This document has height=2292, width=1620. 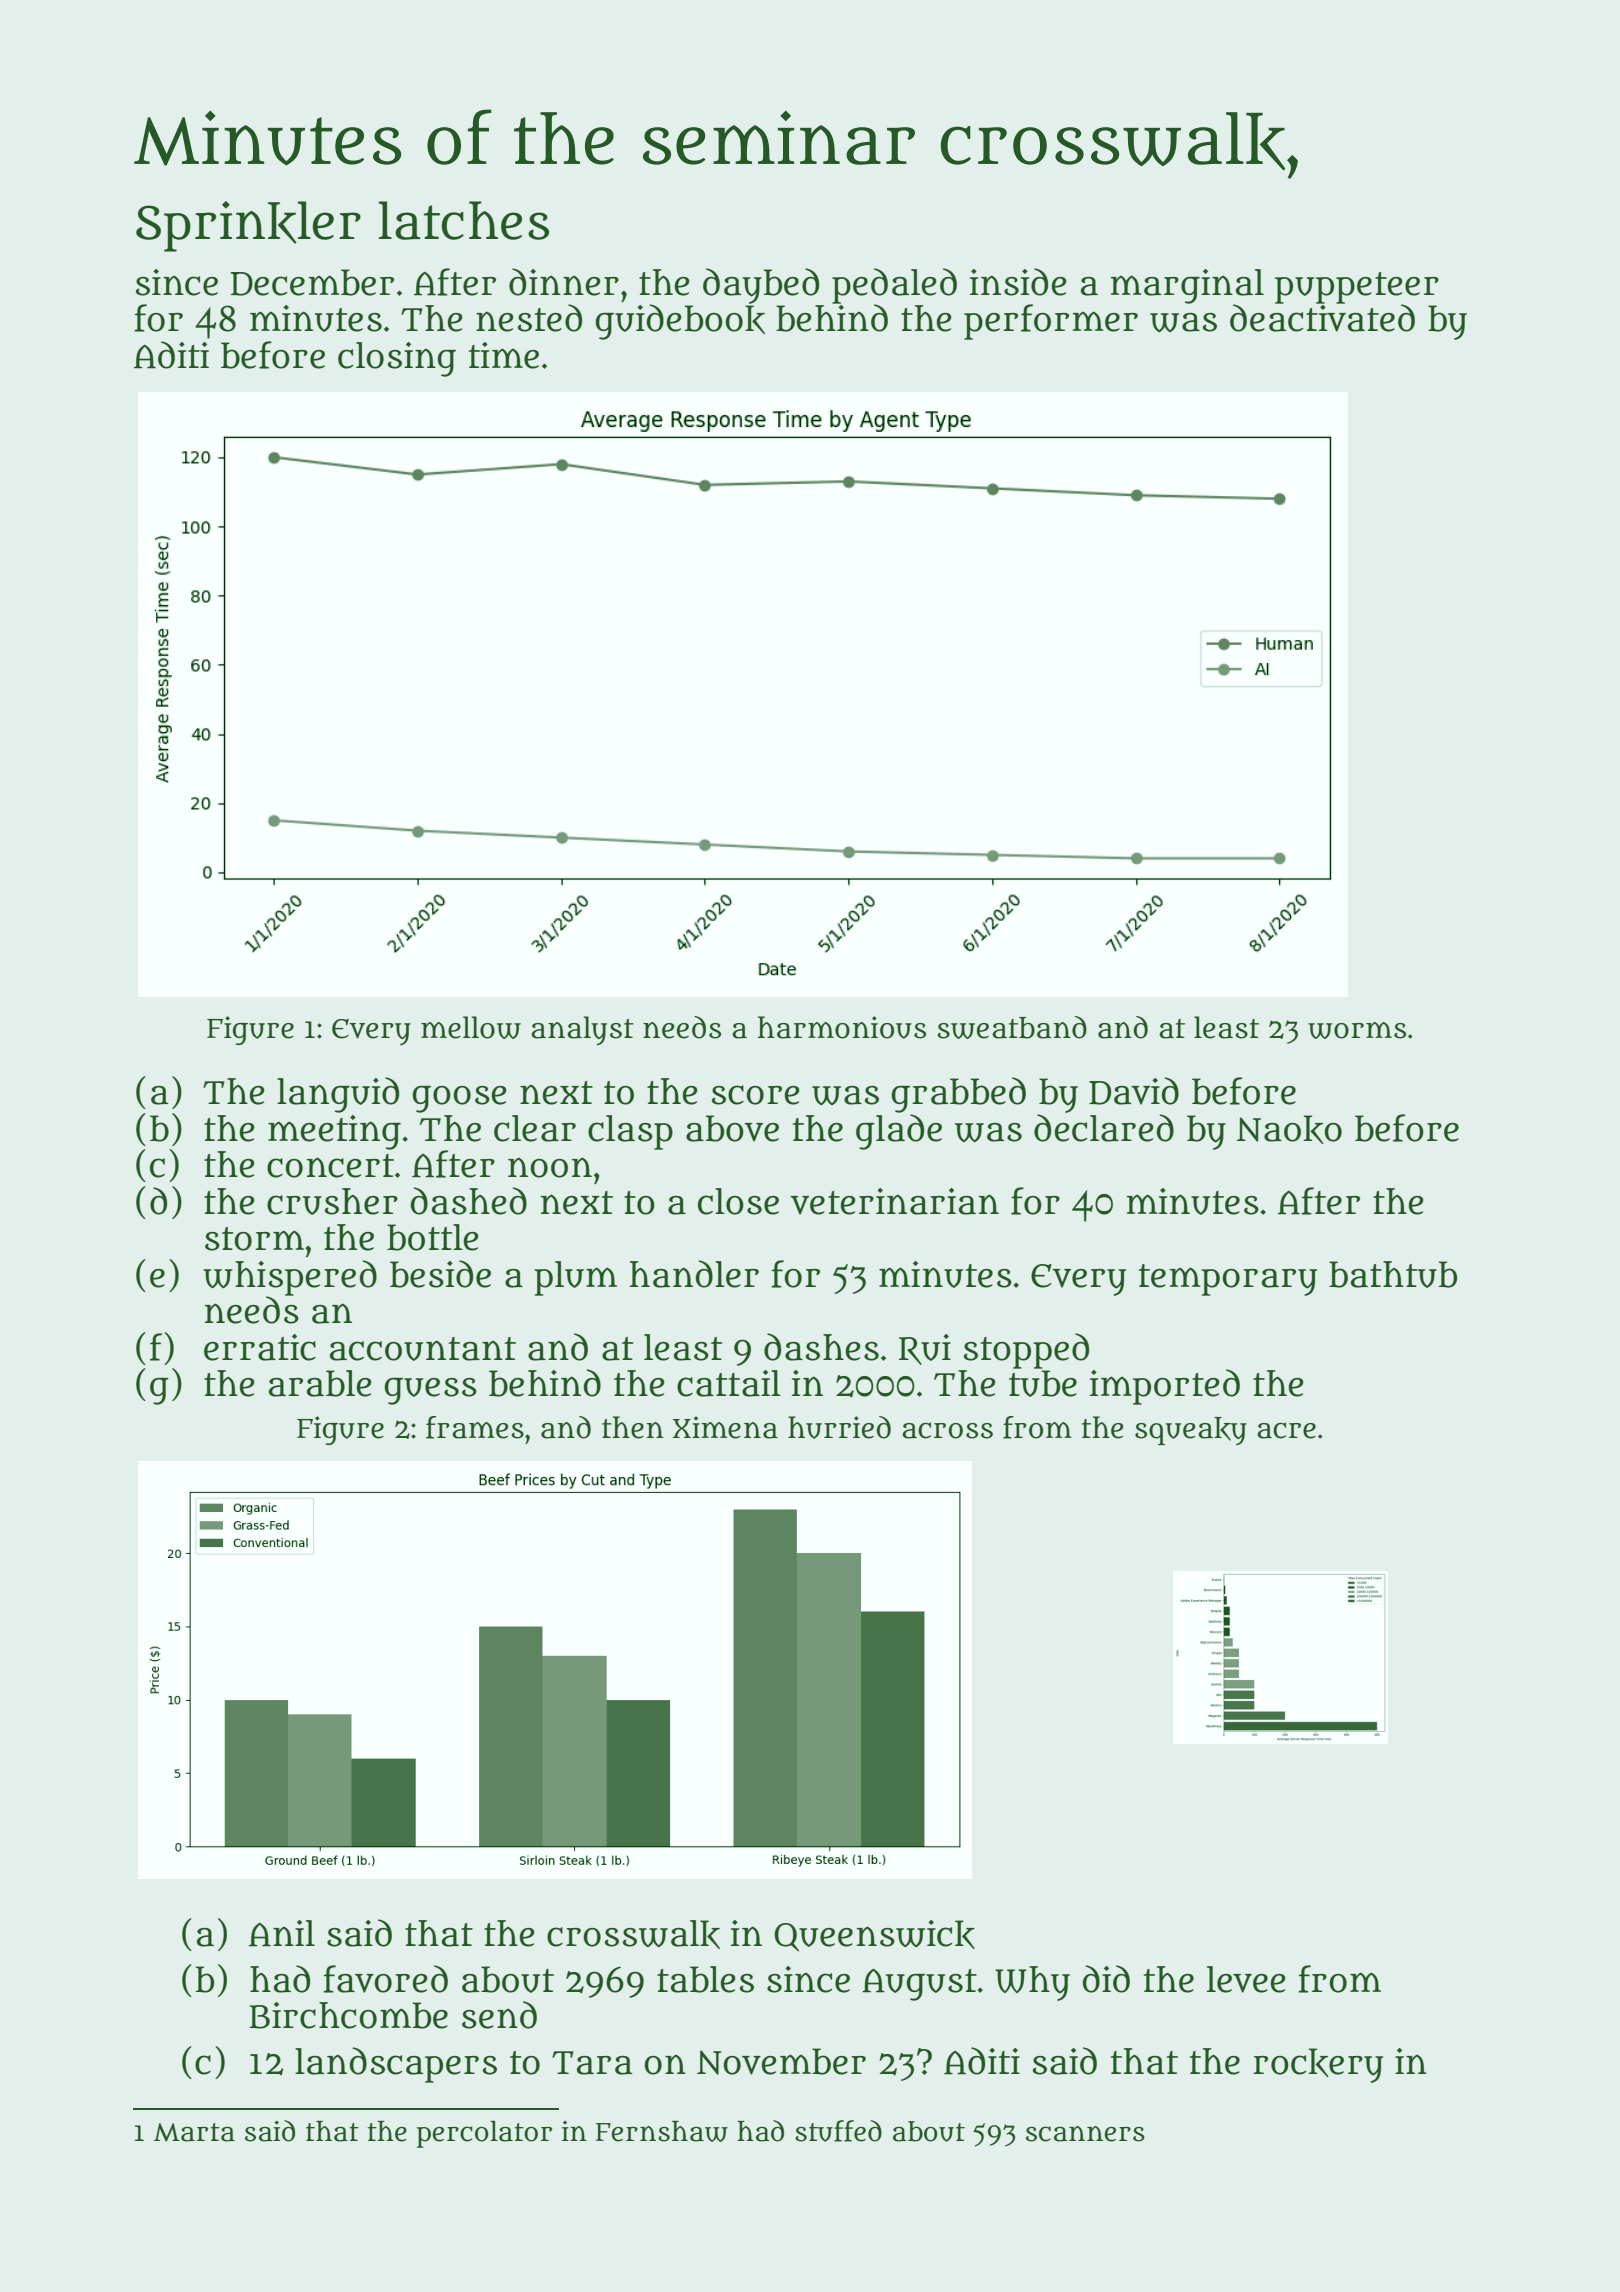 What do you see at coordinates (1187, 286) in the document?
I see `marginal` at bounding box center [1187, 286].
